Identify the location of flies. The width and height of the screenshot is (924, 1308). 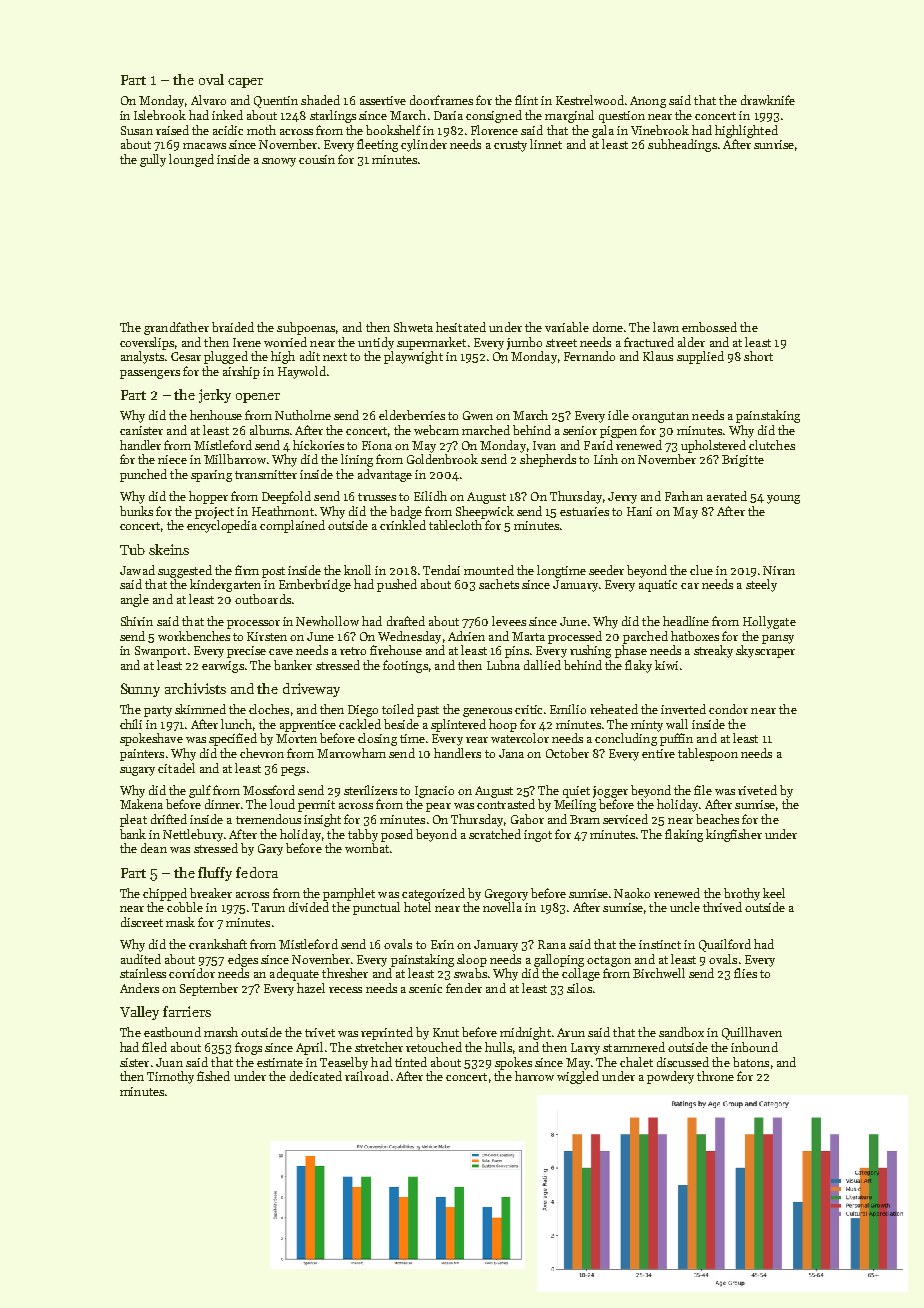
(745, 973).
